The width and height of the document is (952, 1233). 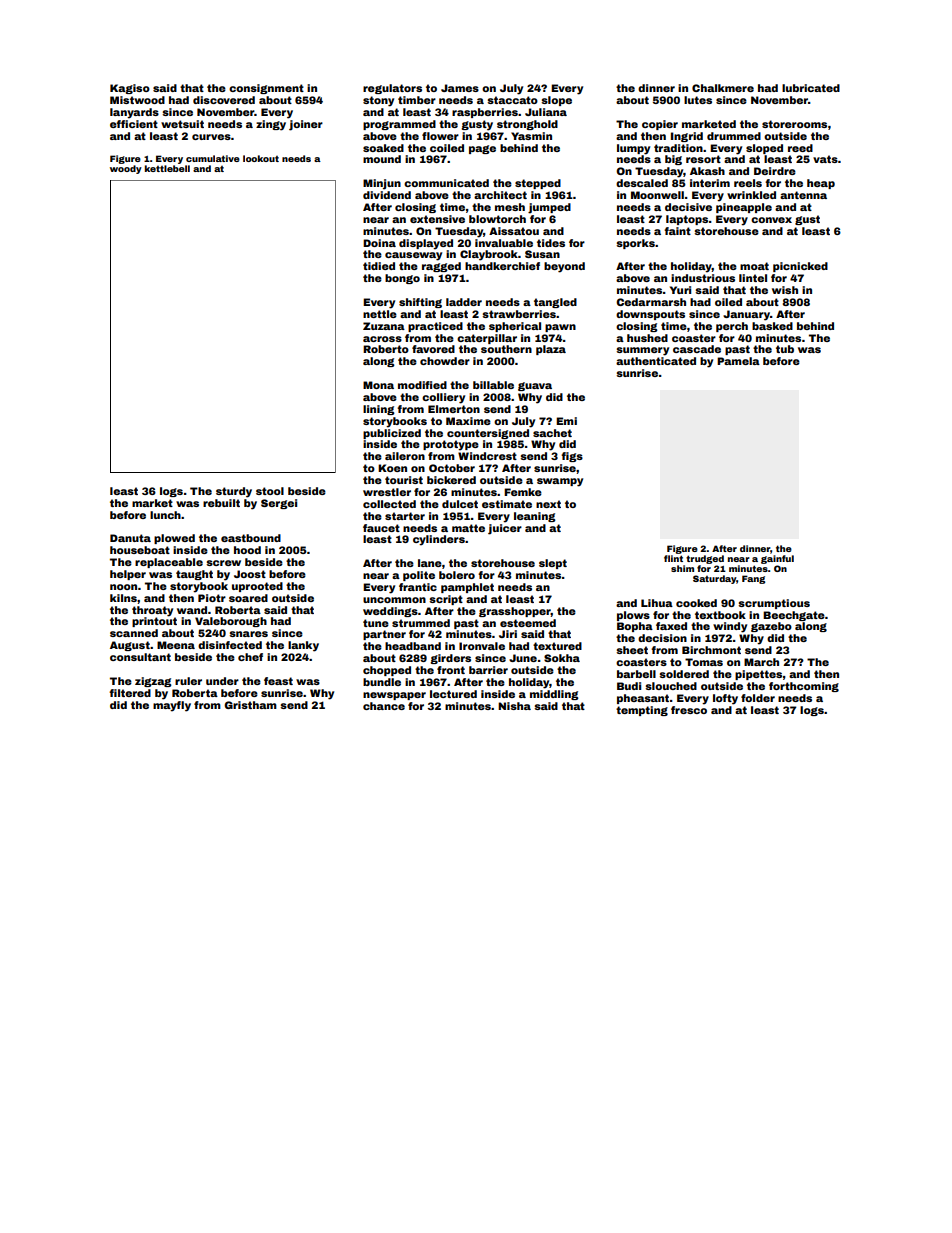 I want to click on descaled, so click(x=642, y=183).
